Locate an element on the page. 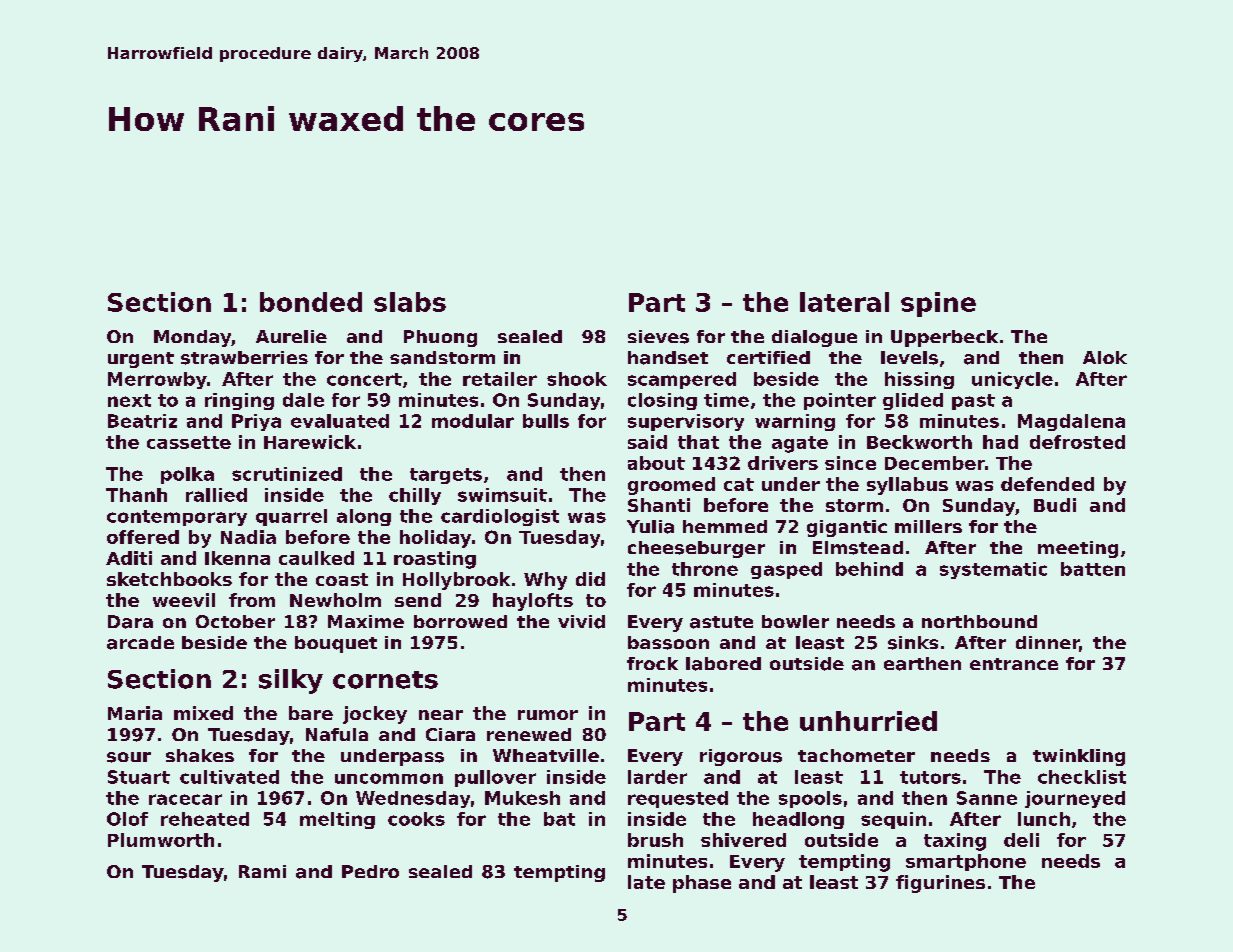  urgent is located at coordinates (141, 360).
